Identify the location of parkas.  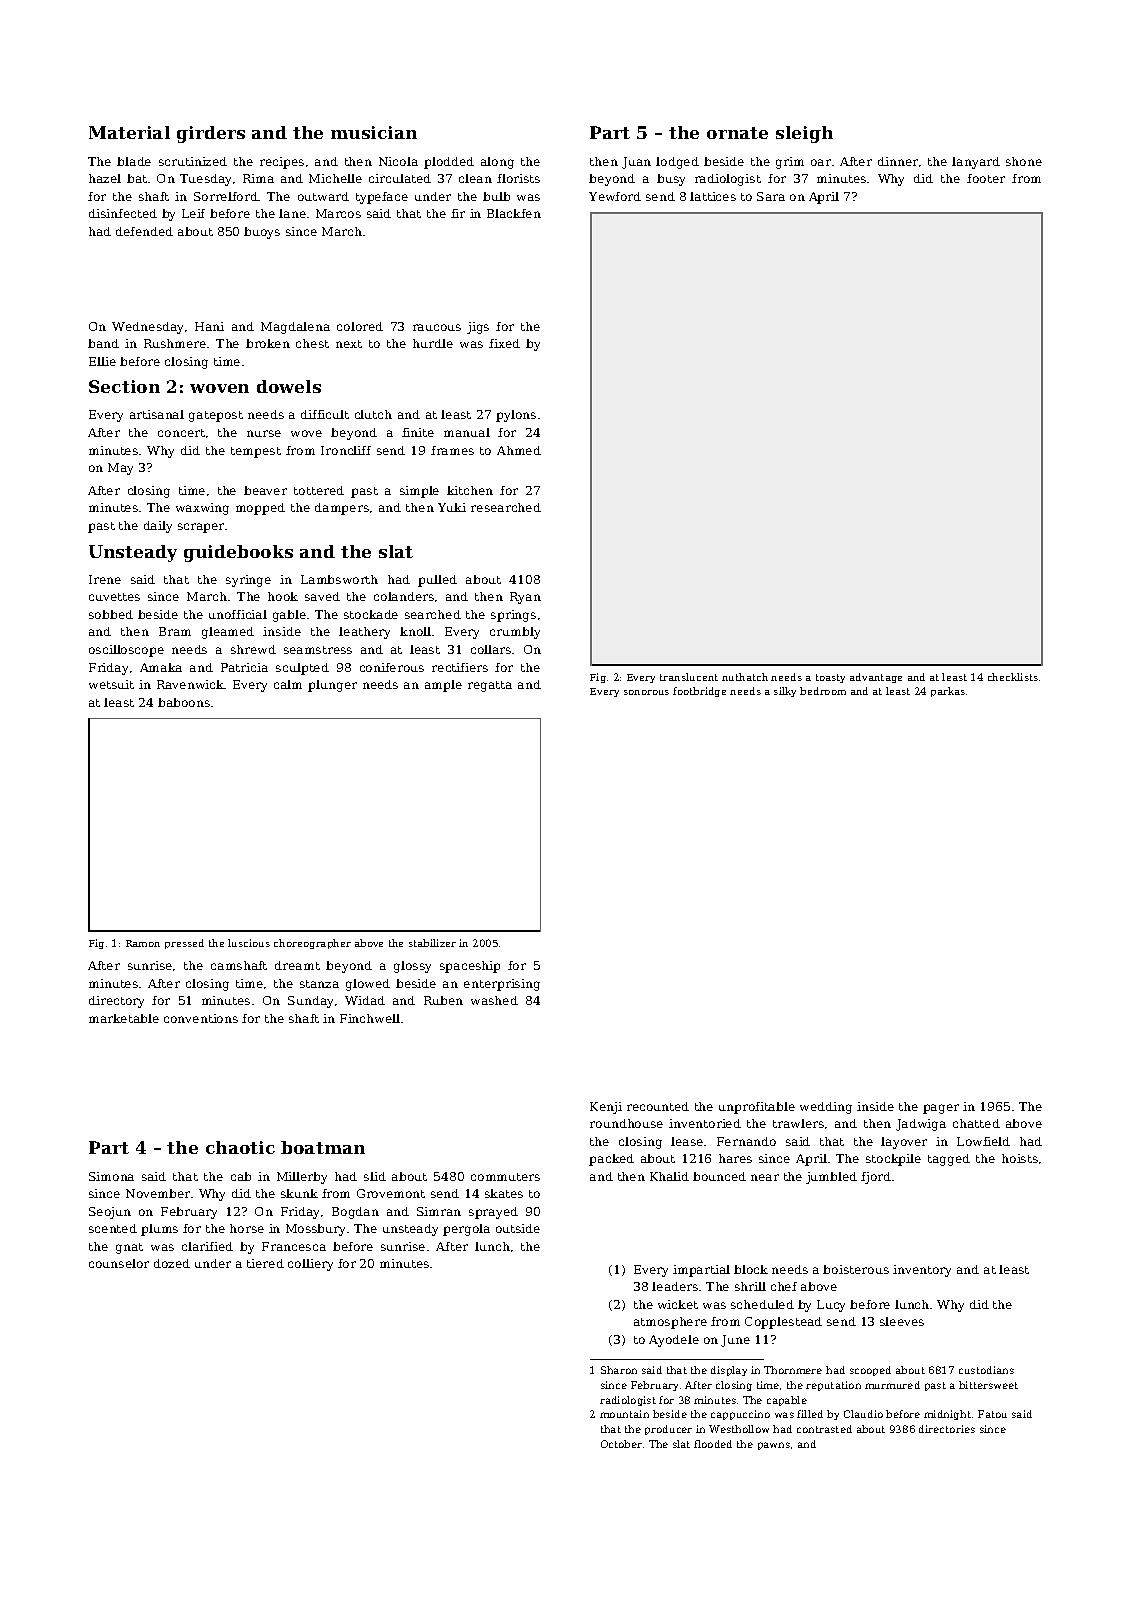
(948, 692).
